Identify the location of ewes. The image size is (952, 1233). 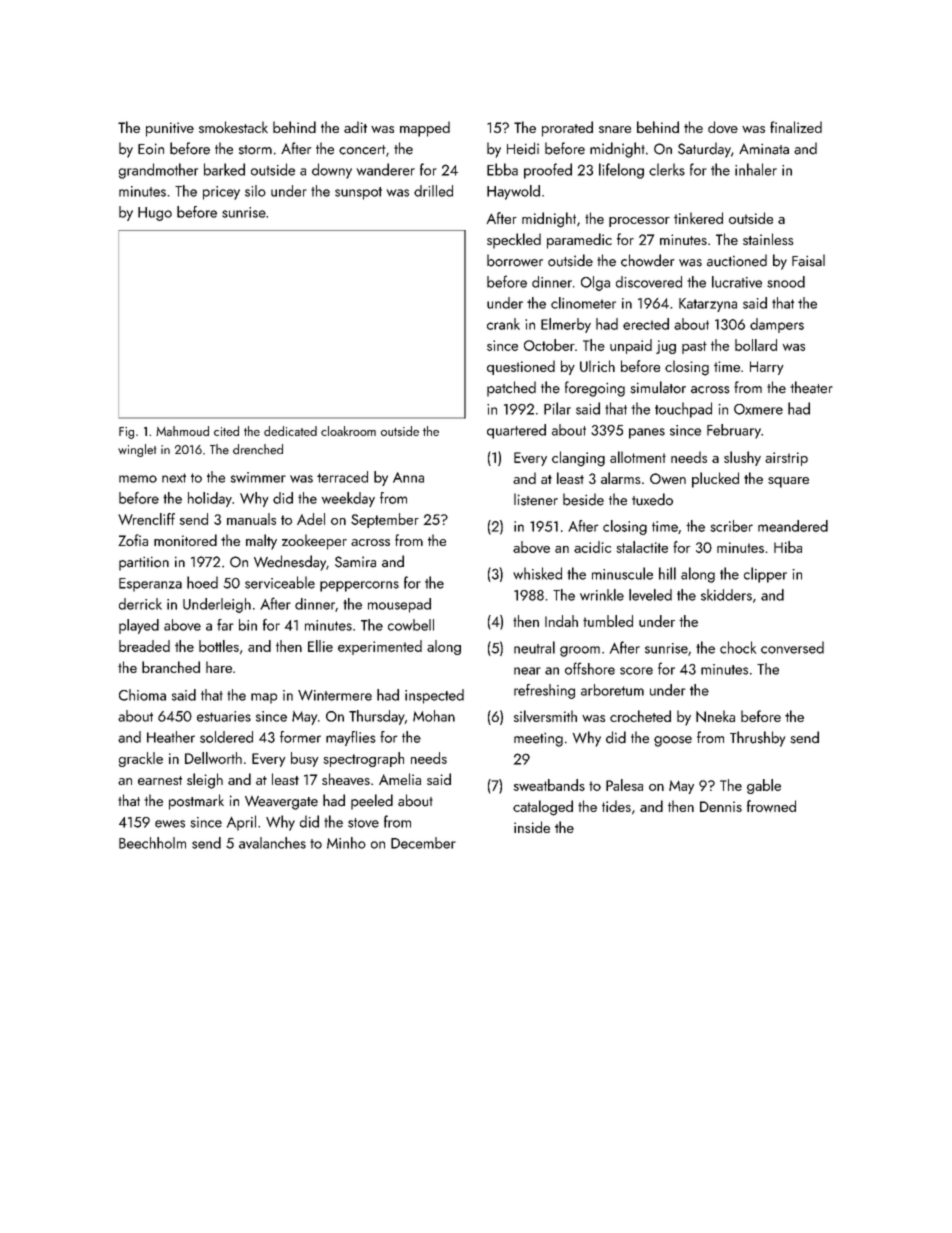
(170, 824).
